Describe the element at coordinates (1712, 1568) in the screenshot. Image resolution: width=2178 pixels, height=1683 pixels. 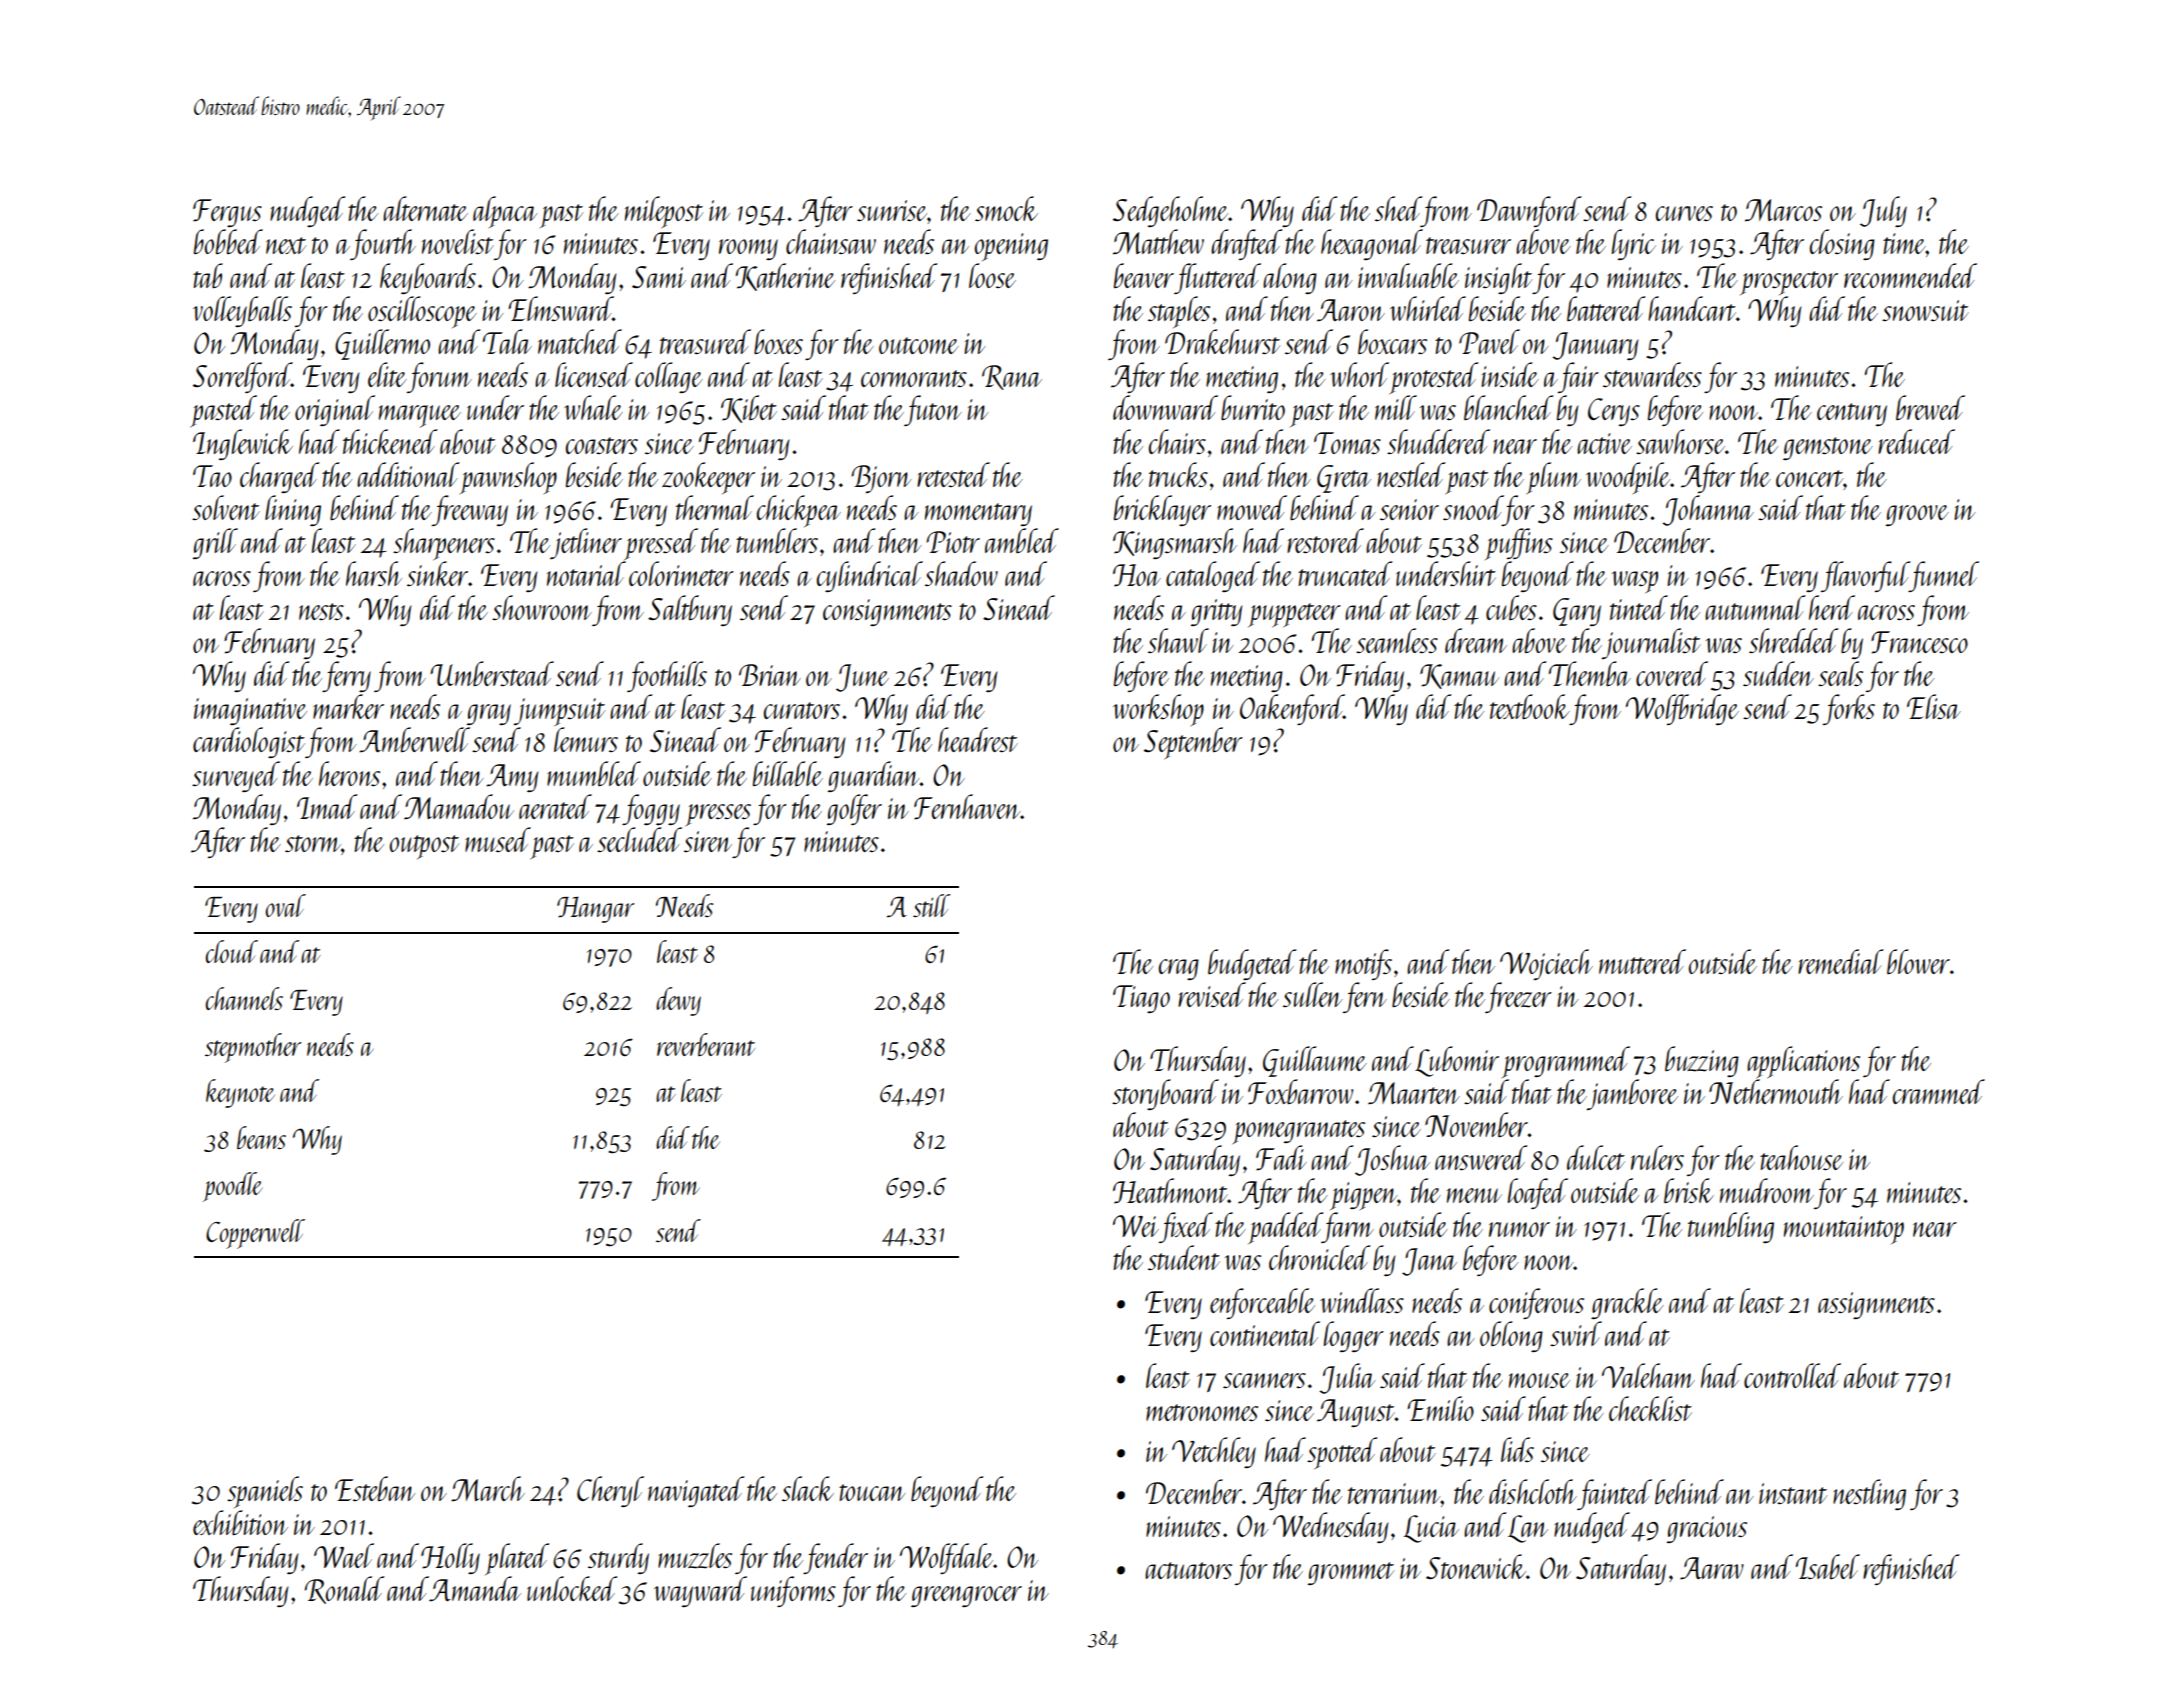
I see `Aarav` at that location.
